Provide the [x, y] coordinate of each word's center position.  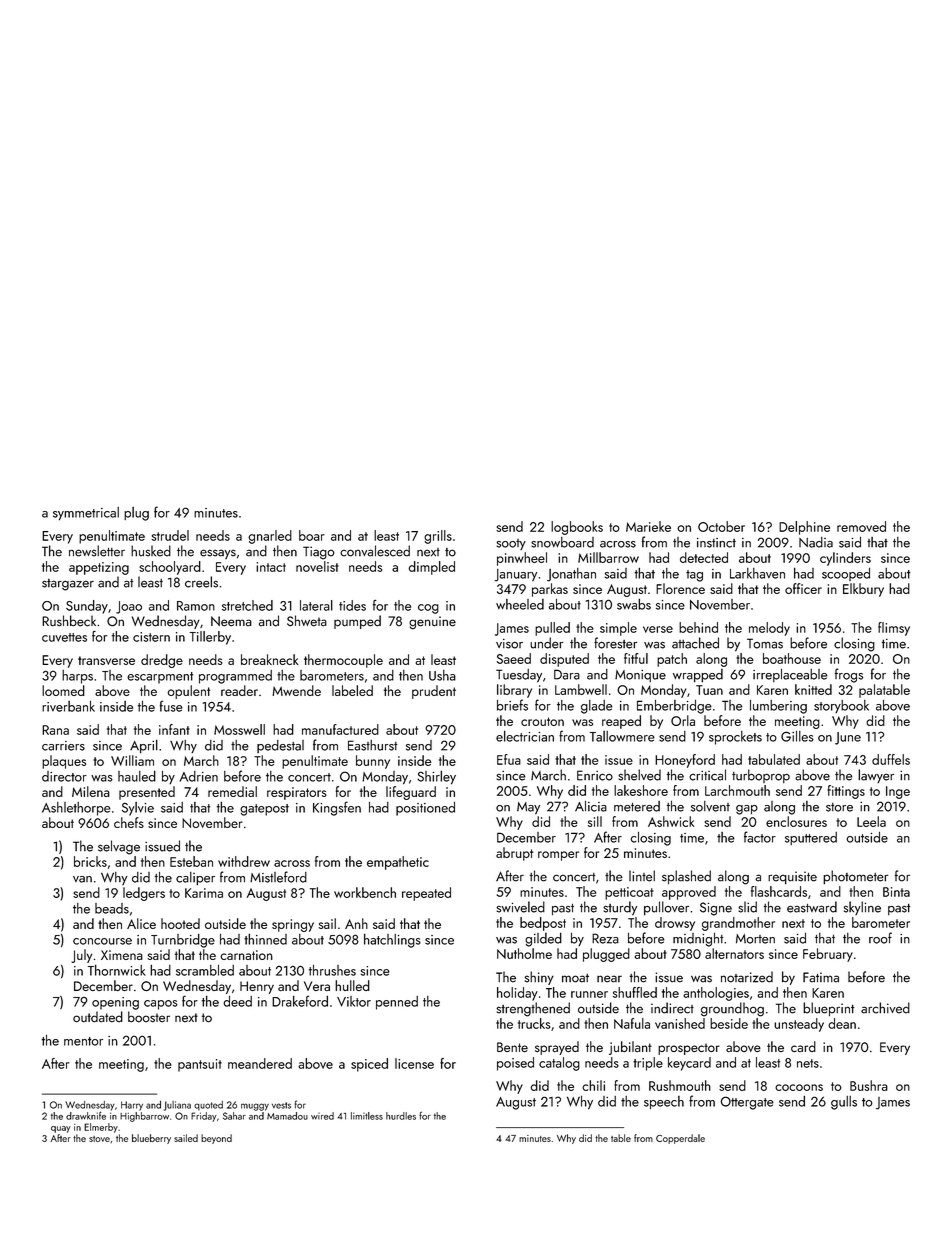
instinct [716, 543]
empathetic [398, 863]
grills [438, 537]
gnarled [270, 537]
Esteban [191, 861]
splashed [686, 877]
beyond [216, 1139]
